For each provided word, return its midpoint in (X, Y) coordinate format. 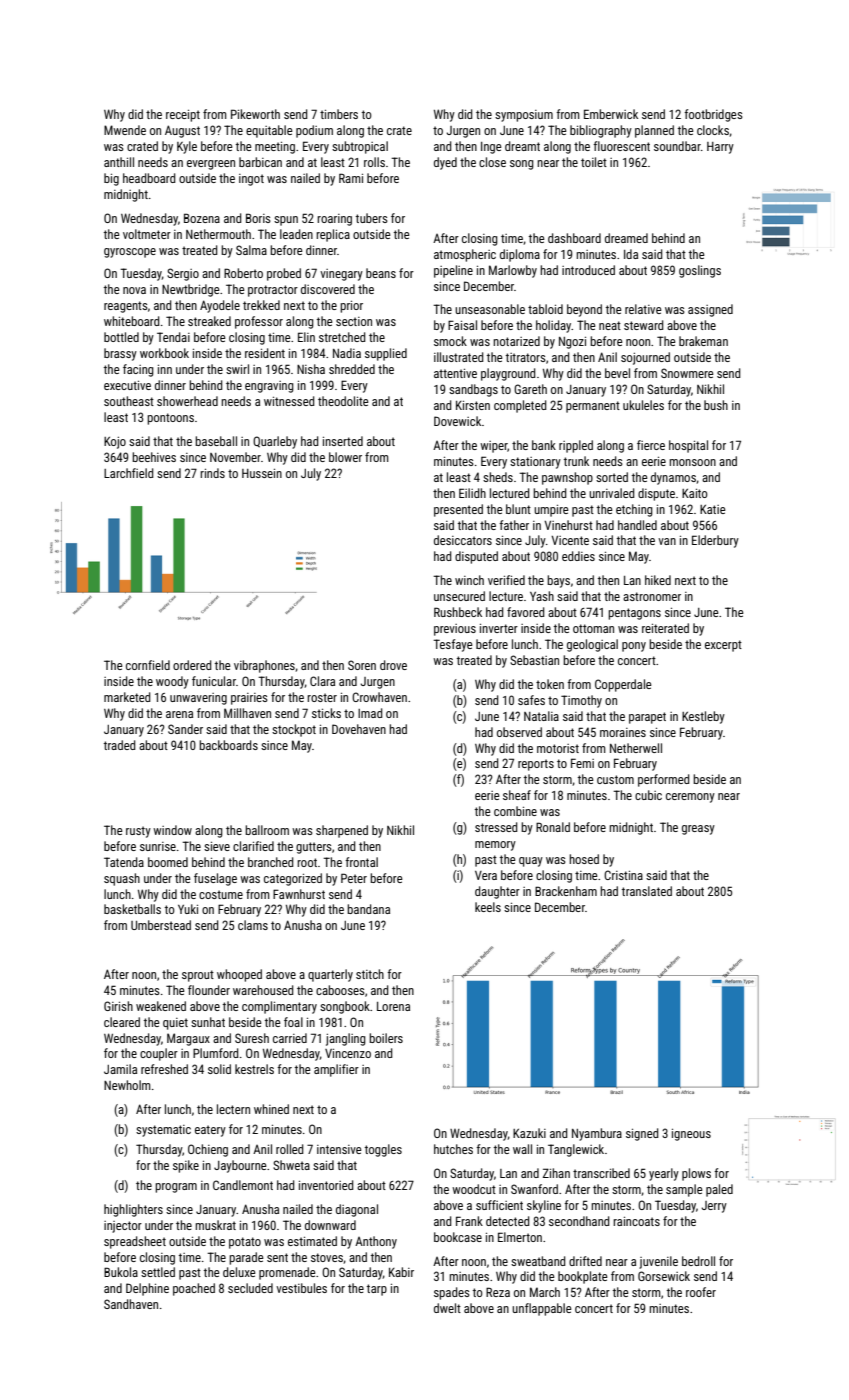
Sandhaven (131, 1304)
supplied (386, 354)
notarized (516, 341)
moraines (623, 732)
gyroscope (130, 253)
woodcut (474, 1189)
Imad (370, 713)
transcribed (601, 1173)
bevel (617, 373)
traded (120, 745)
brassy (120, 354)
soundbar (677, 146)
